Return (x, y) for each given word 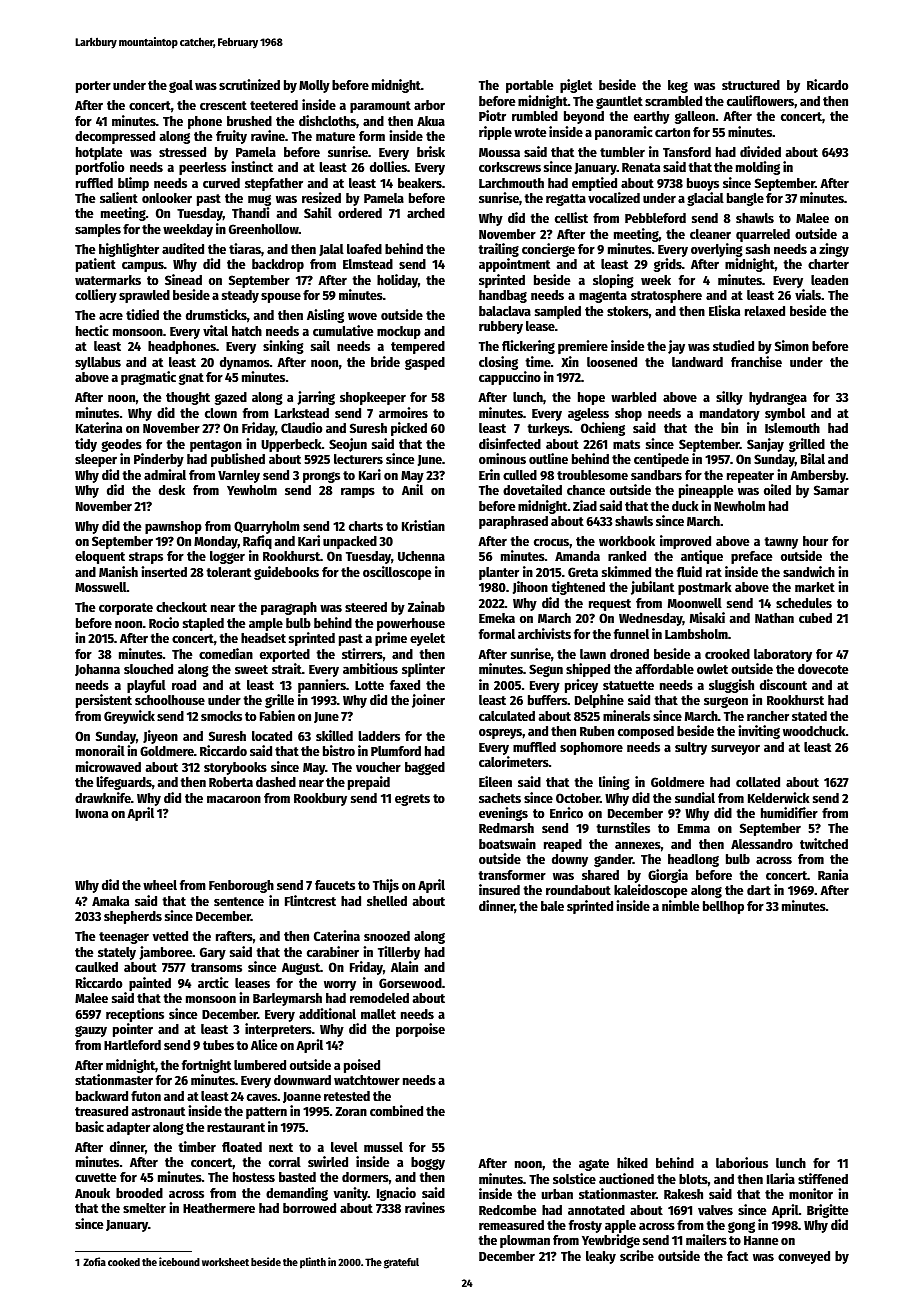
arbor (429, 105)
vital (215, 330)
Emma (694, 828)
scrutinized (249, 84)
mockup (399, 332)
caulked (96, 967)
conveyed (804, 1257)
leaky (601, 1257)
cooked (124, 1262)
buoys (703, 184)
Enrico (566, 812)
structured (751, 85)
